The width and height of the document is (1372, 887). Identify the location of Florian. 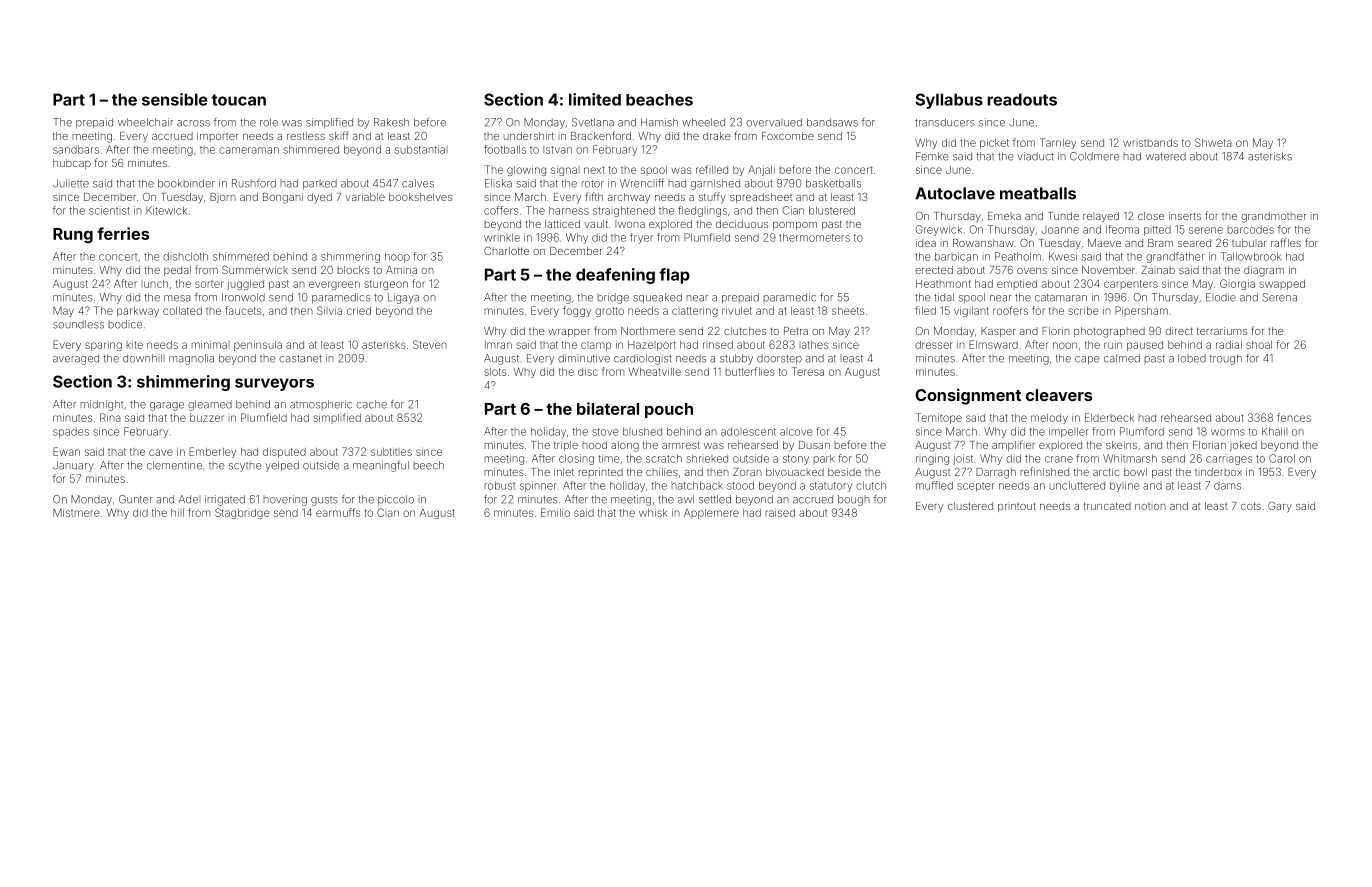
(1209, 445).
